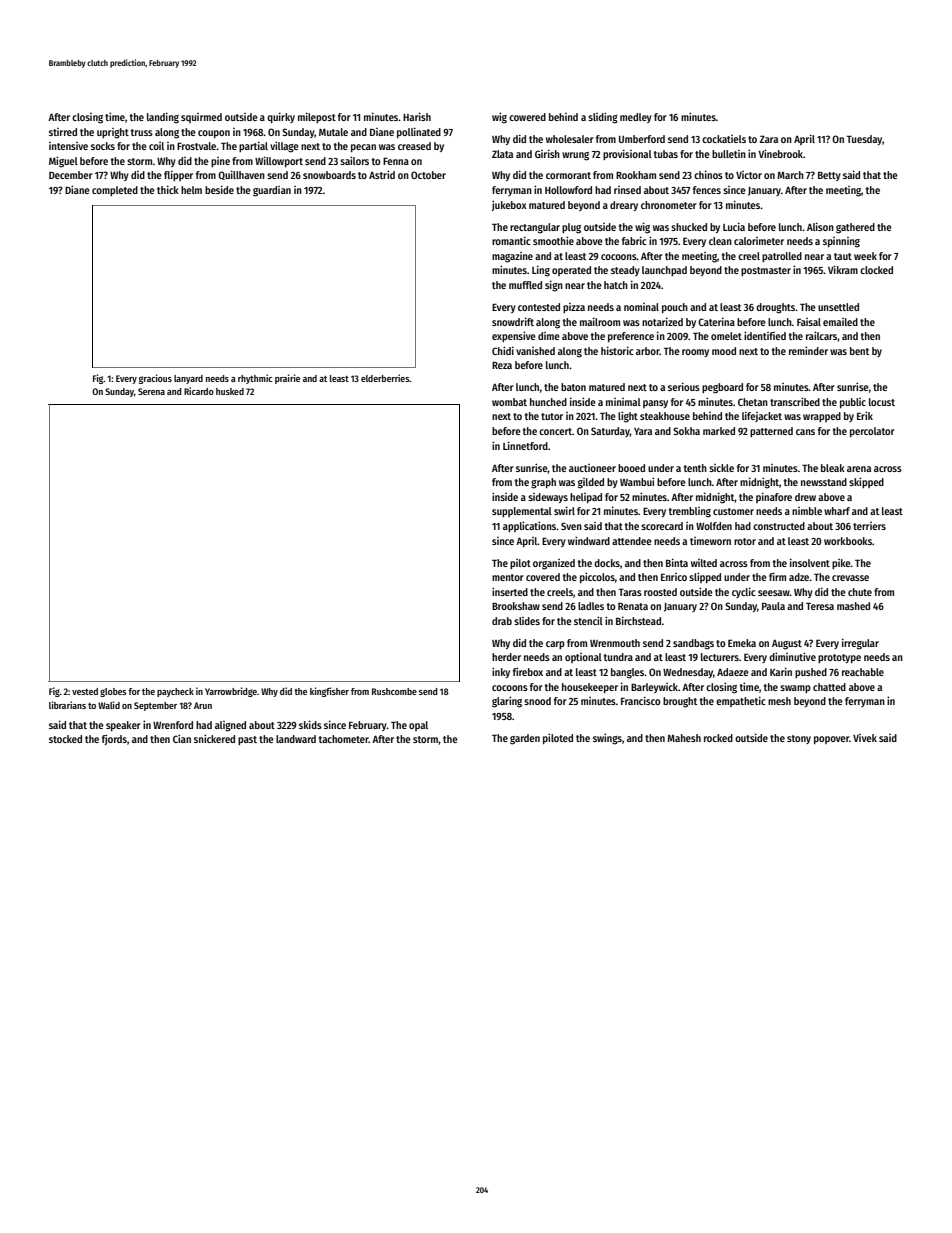 This screenshot has height=1233, width=952. Describe the element at coordinates (85, 691) in the screenshot. I see `vested` at that location.
